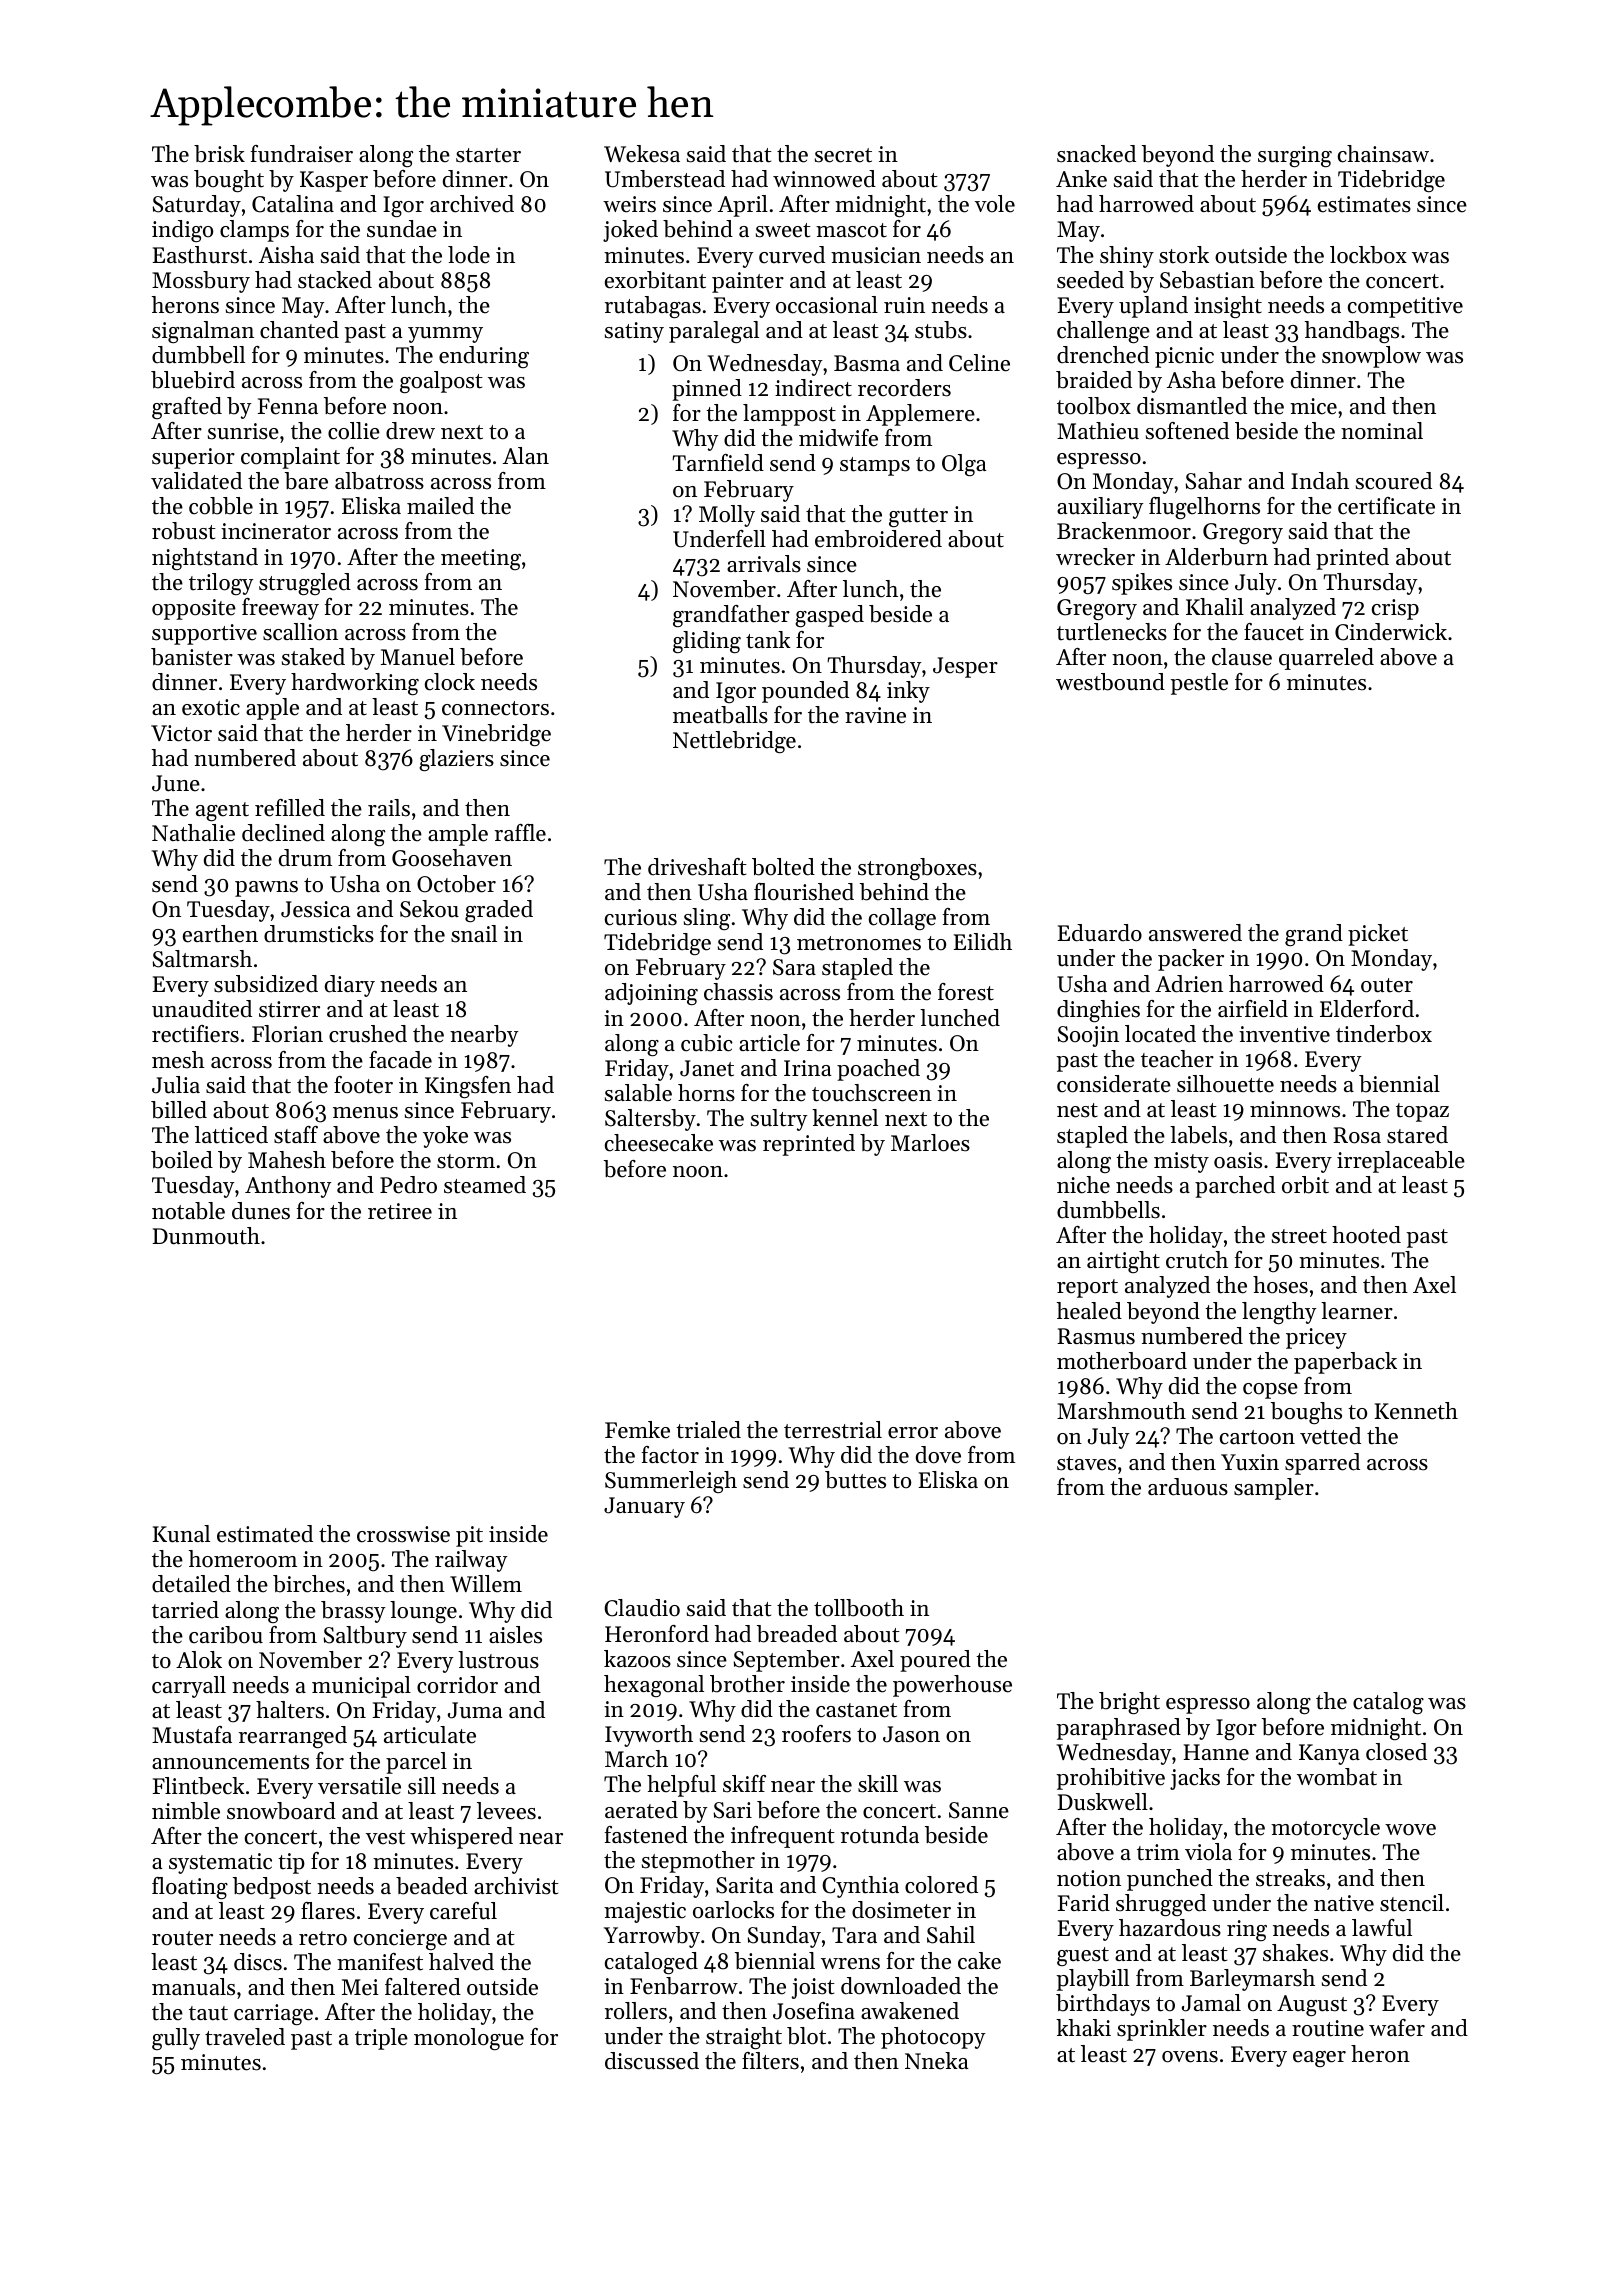  Describe the element at coordinates (878, 539) in the page. I see `embroidered` at that location.
